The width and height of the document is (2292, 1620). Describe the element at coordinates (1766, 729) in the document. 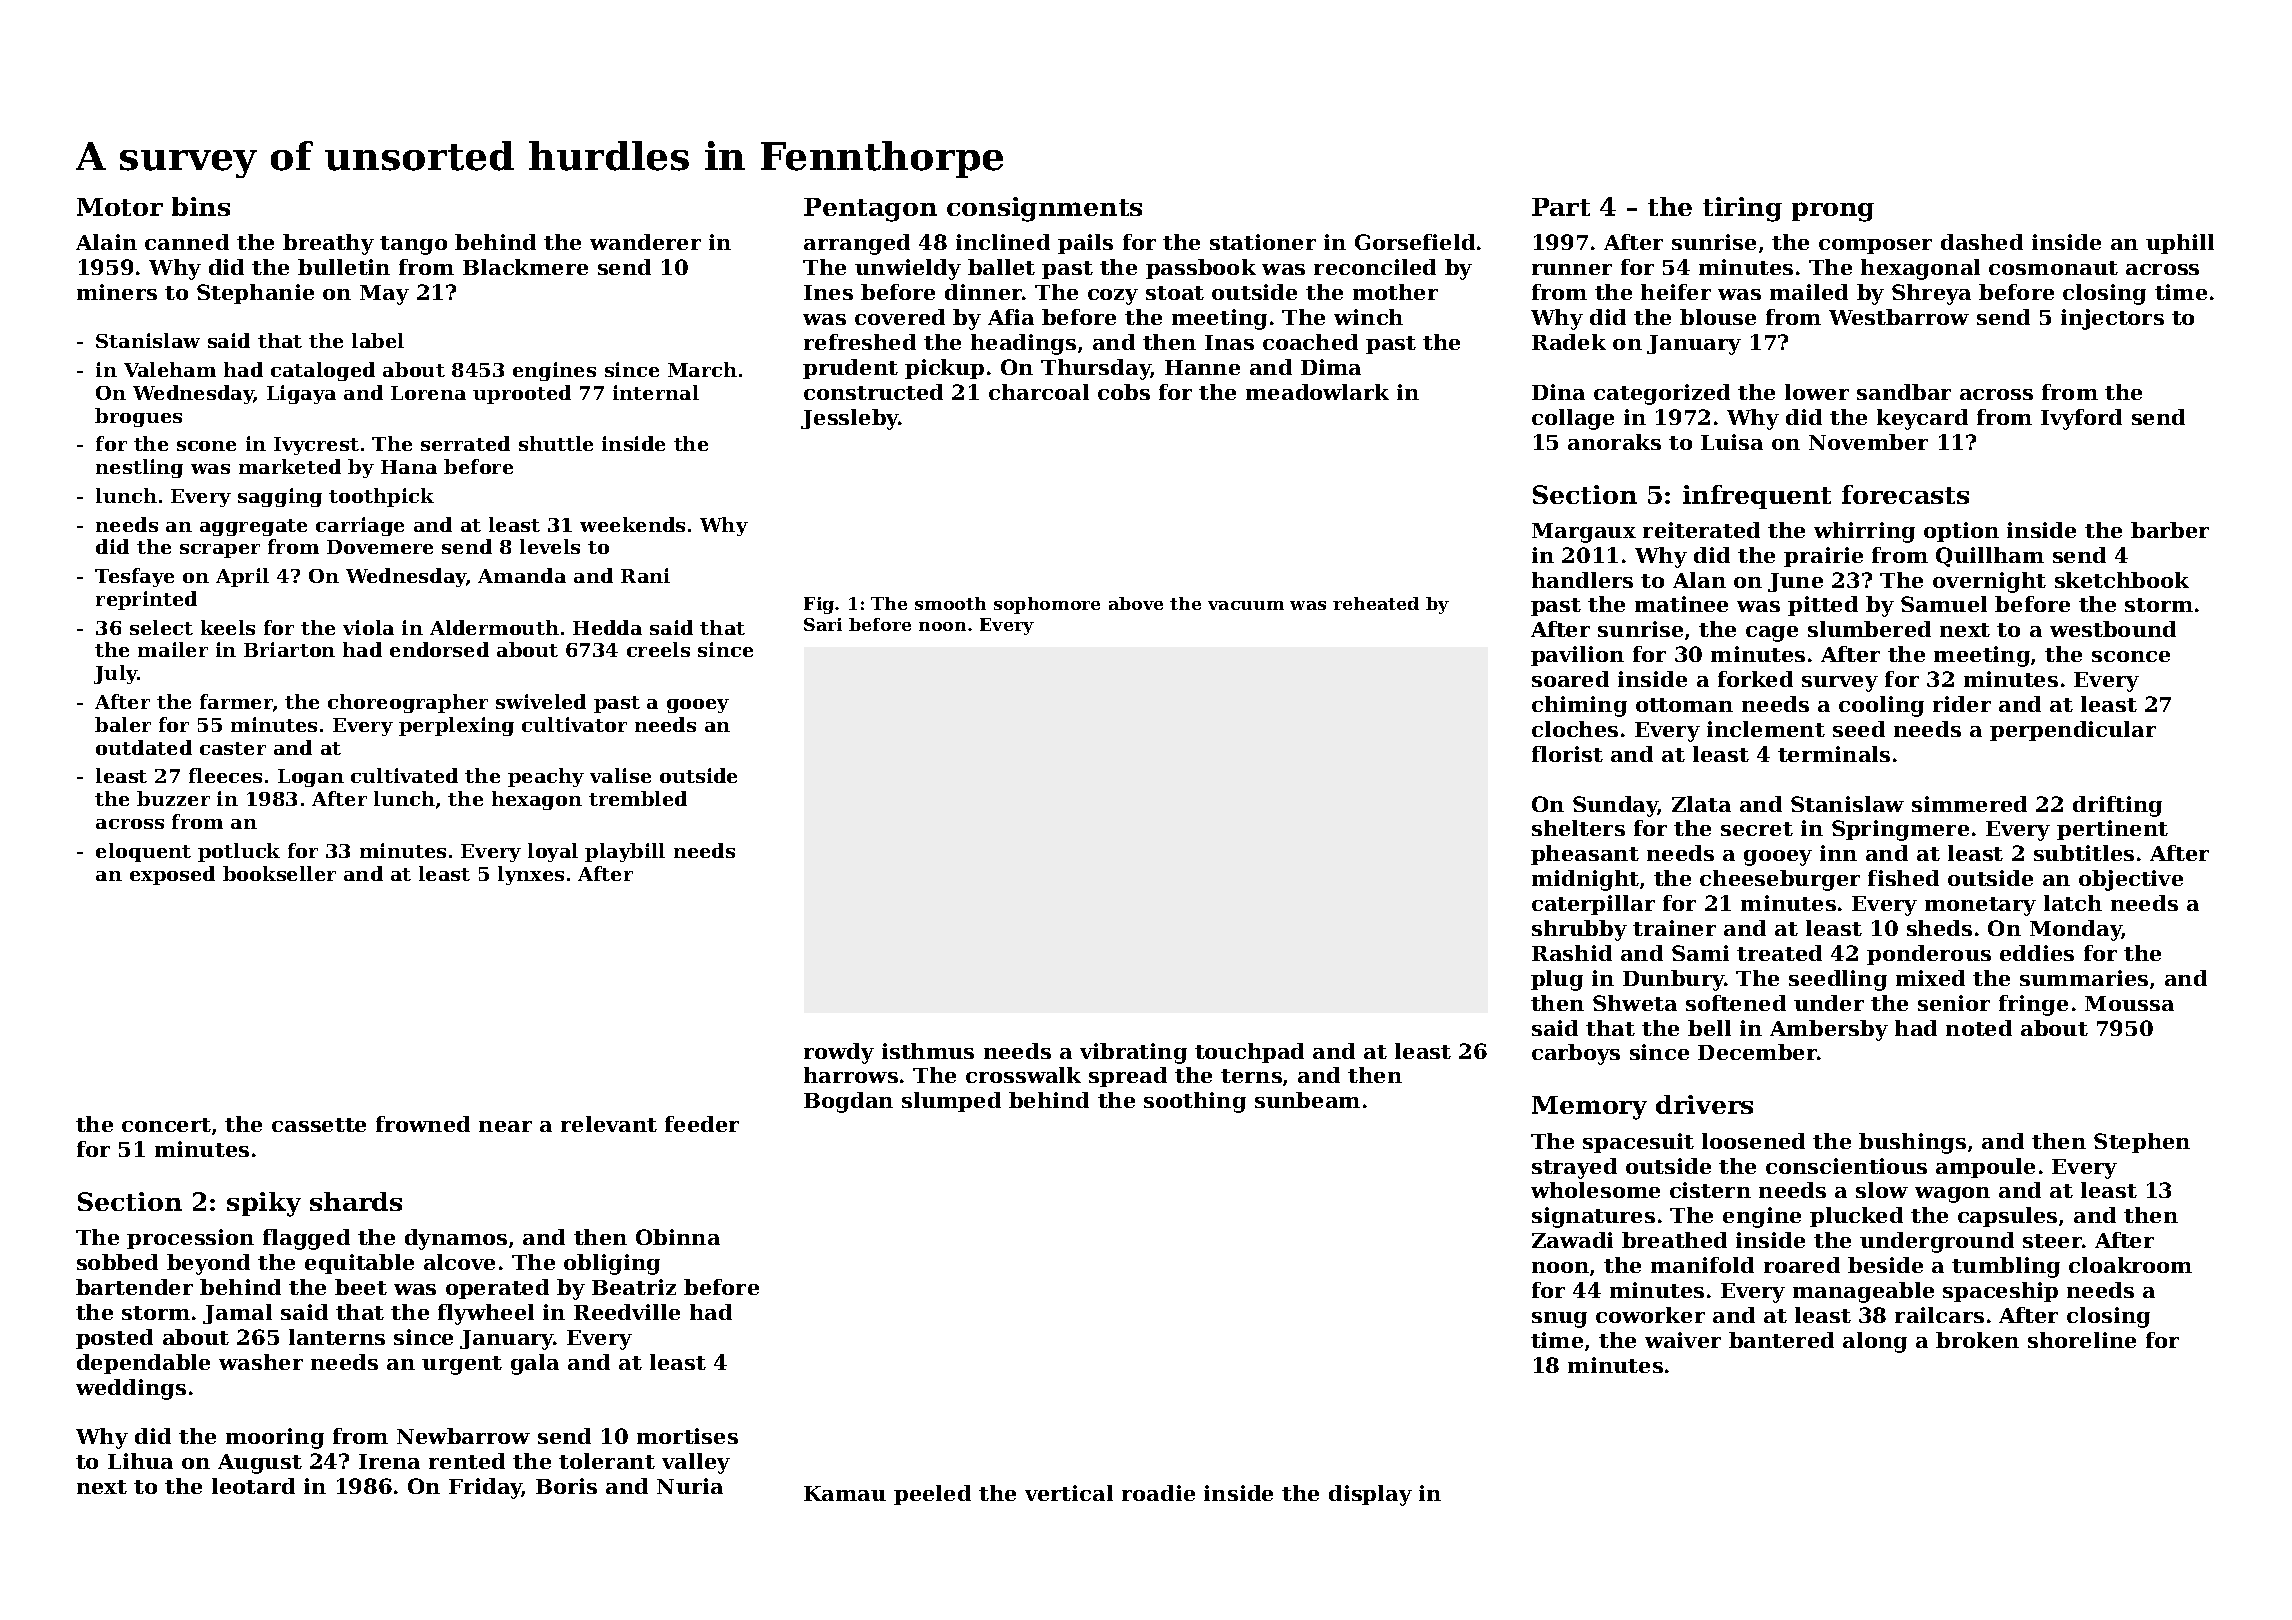

I see `inclement` at that location.
